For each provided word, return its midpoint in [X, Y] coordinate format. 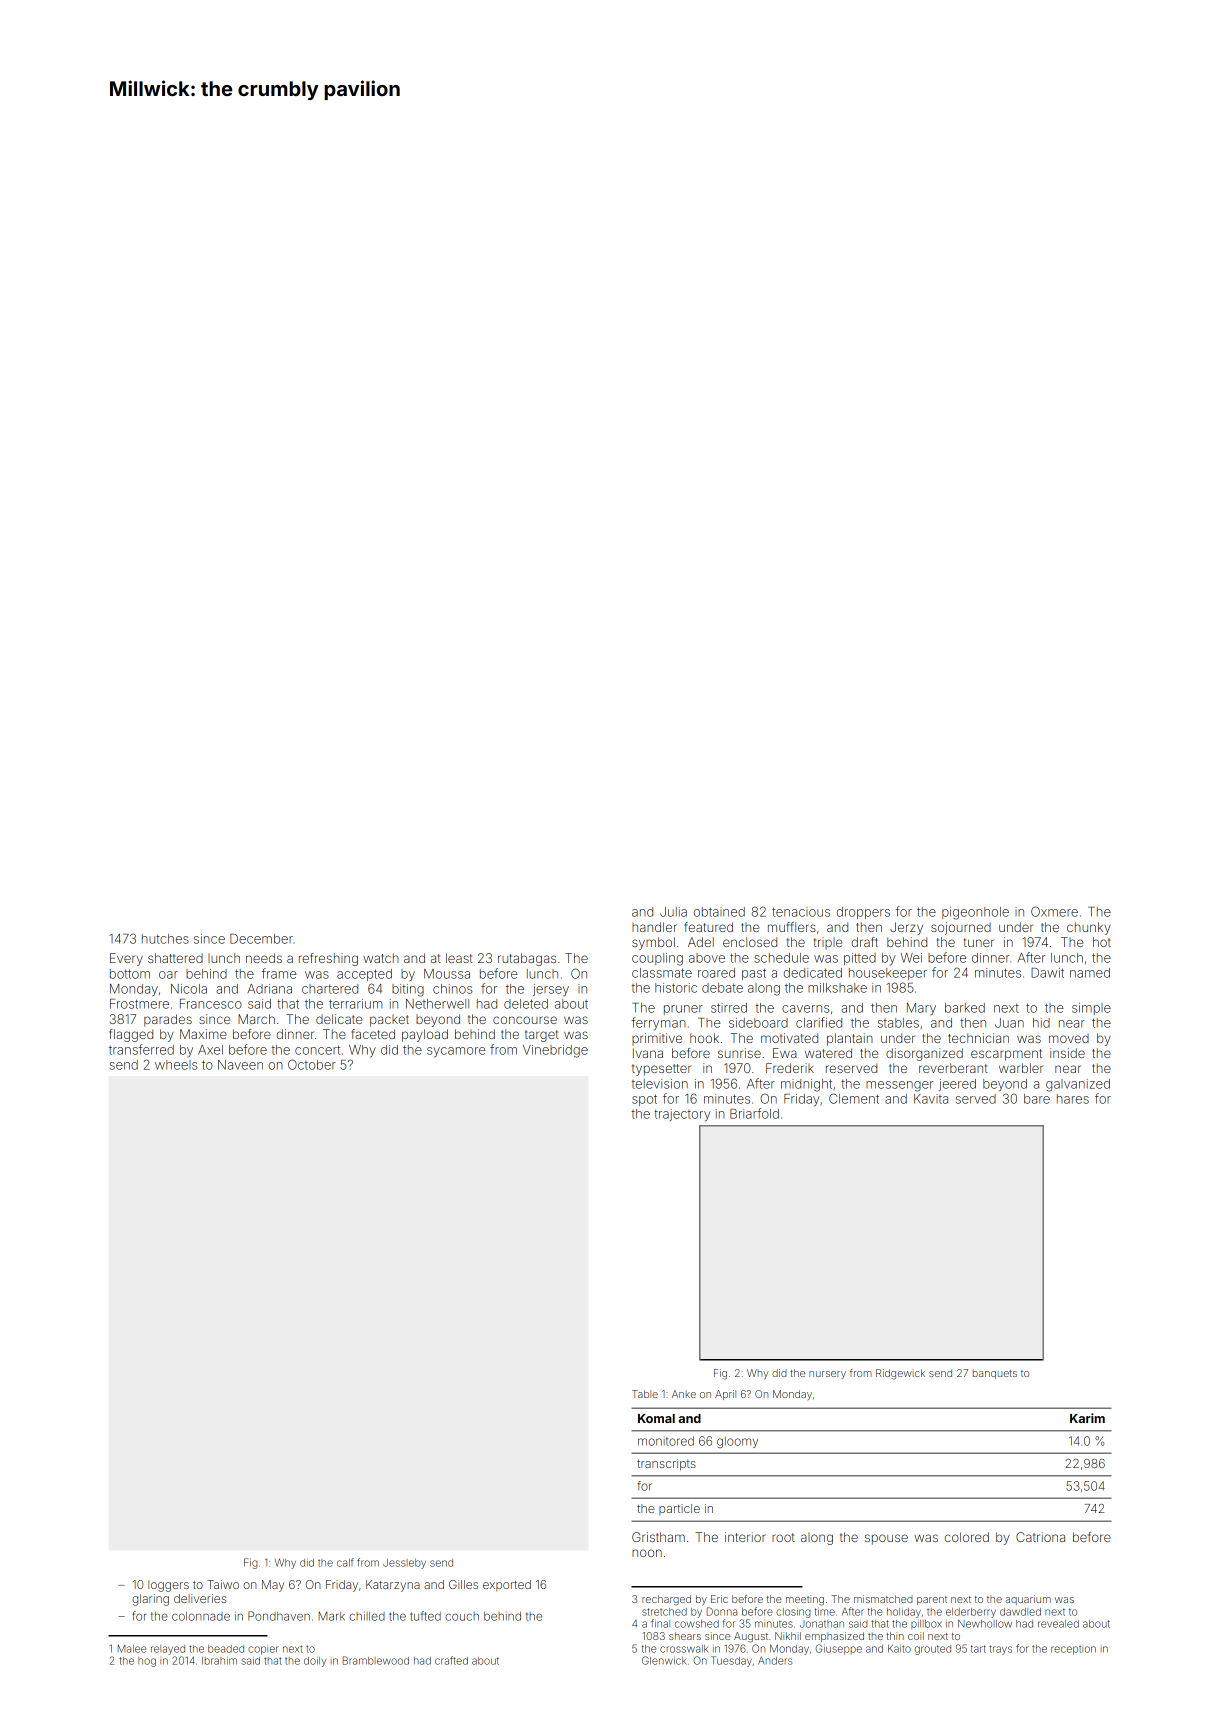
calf [345, 1562]
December [261, 939]
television [660, 1084]
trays [1000, 1650]
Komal [656, 1418]
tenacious [801, 912]
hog [147, 1662]
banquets [995, 1374]
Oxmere [1054, 911]
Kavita [931, 1099]
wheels [176, 1065]
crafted [451, 1660]
